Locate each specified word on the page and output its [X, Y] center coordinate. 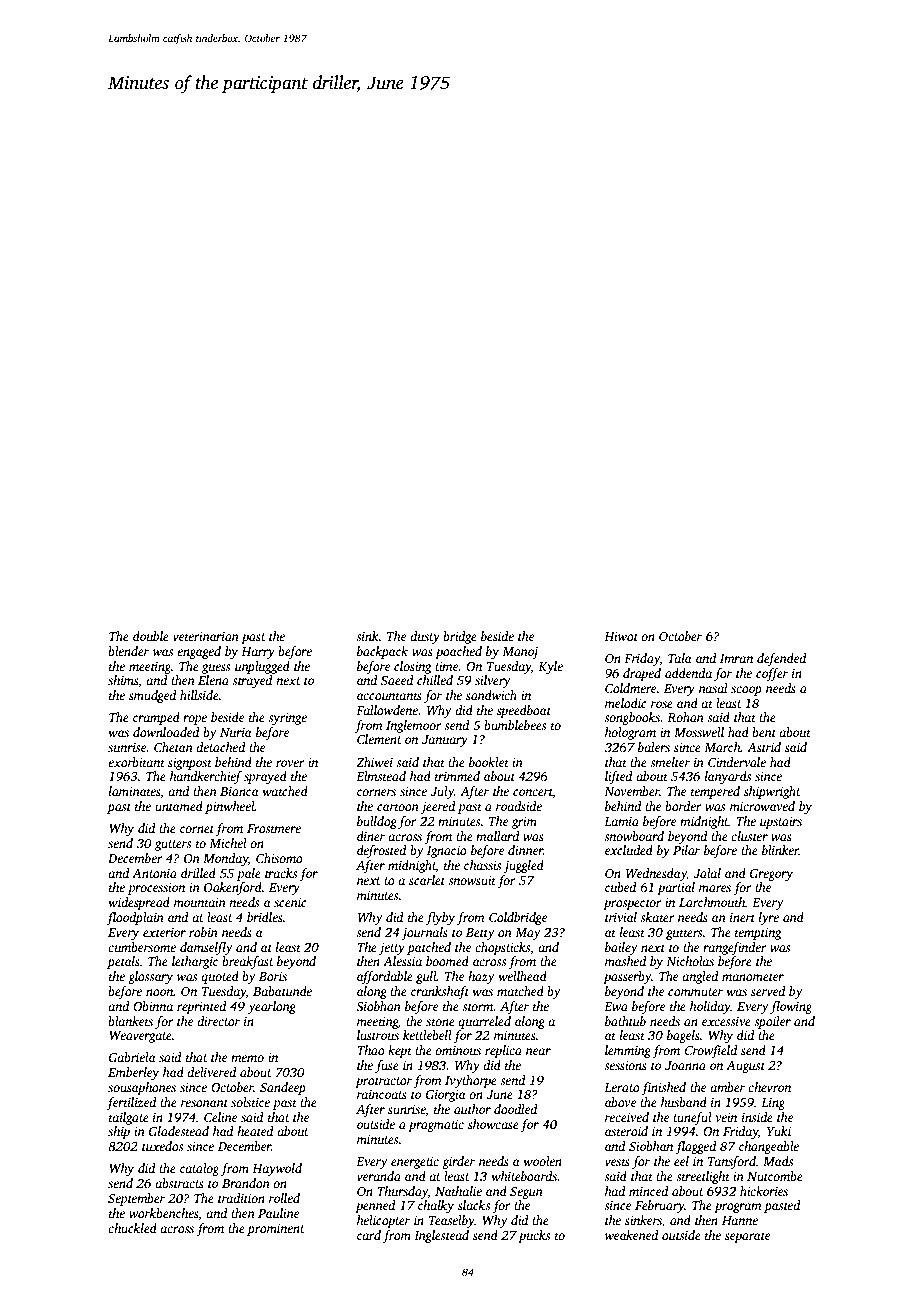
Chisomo [279, 858]
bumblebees [515, 725]
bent [764, 732]
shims [123, 680]
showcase [493, 1124]
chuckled [132, 1228]
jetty [392, 949]
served [768, 991]
